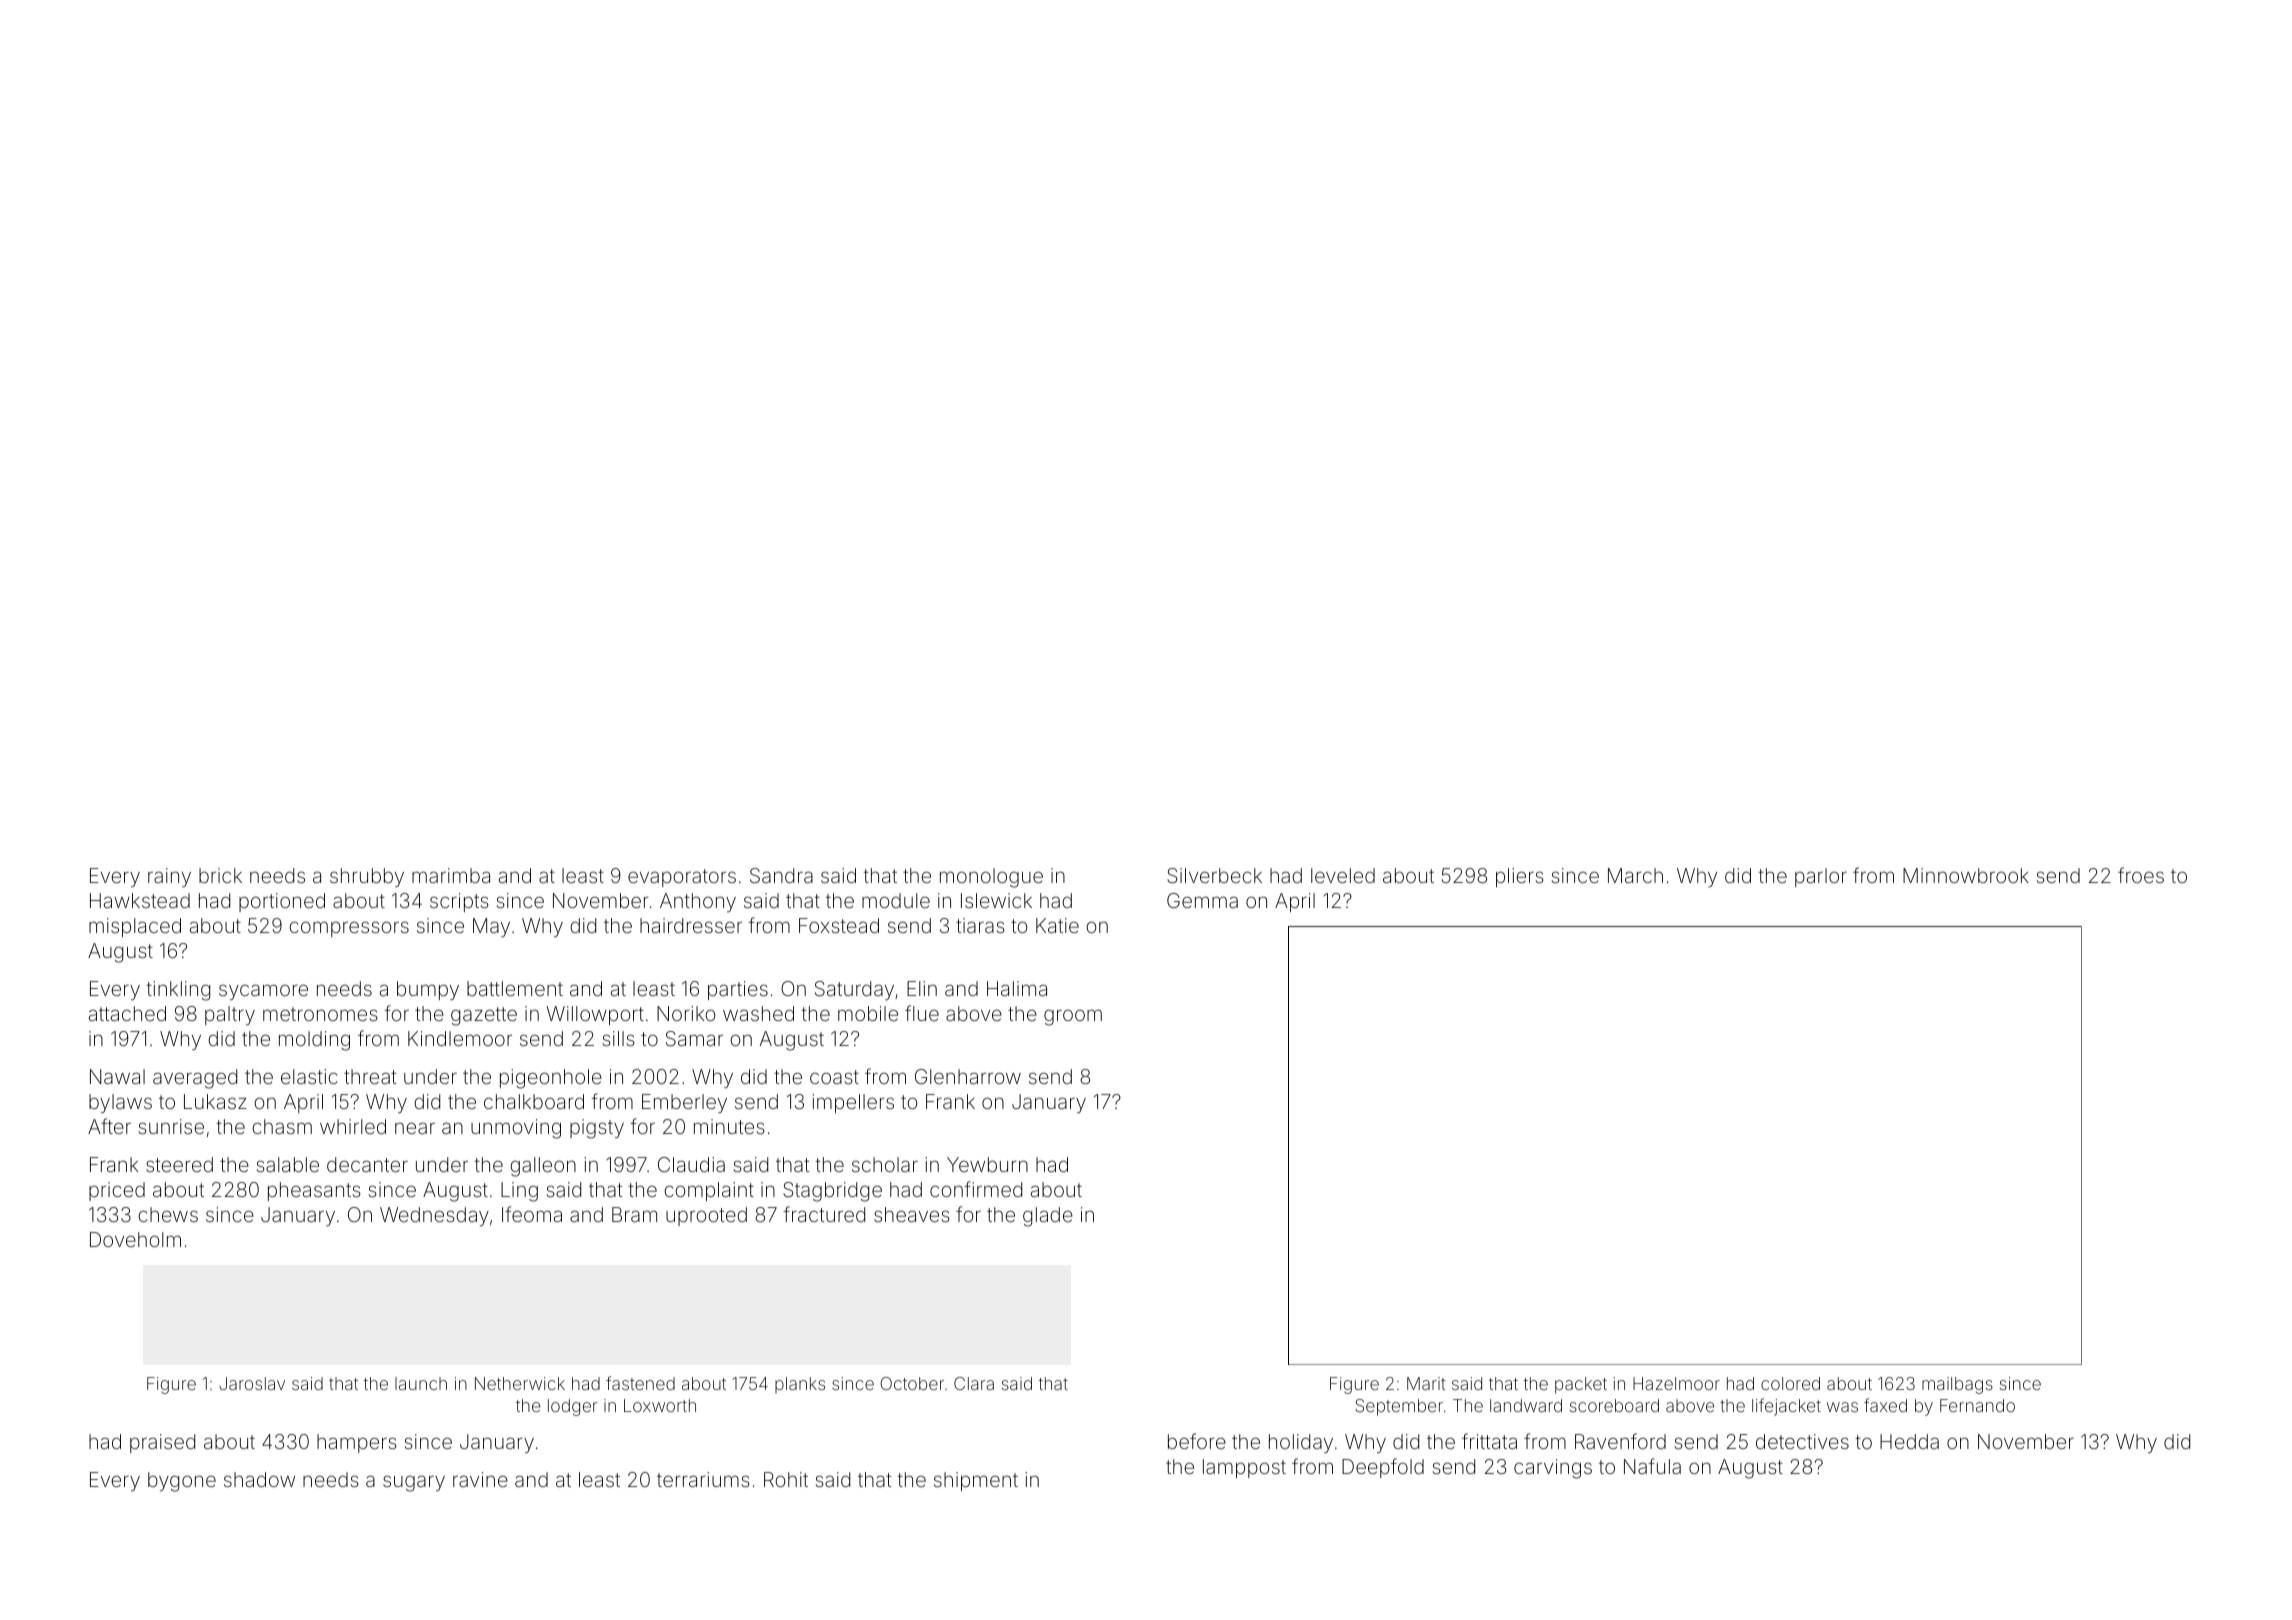 The width and height of the screenshot is (2292, 1620). Describe the element at coordinates (135, 1239) in the screenshot. I see `Doveholm` at that location.
